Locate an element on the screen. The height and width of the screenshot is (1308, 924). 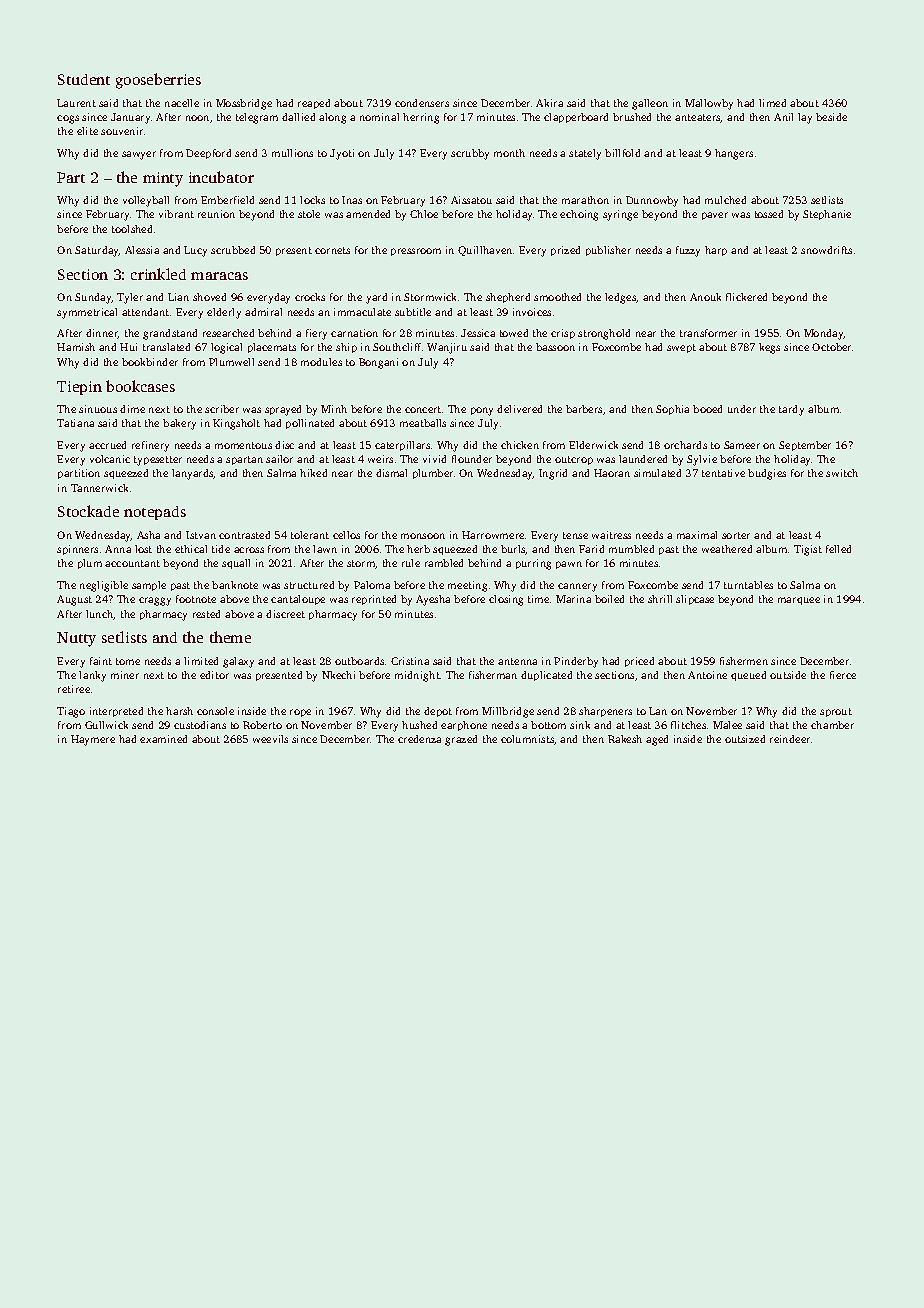
weevils is located at coordinates (270, 739).
